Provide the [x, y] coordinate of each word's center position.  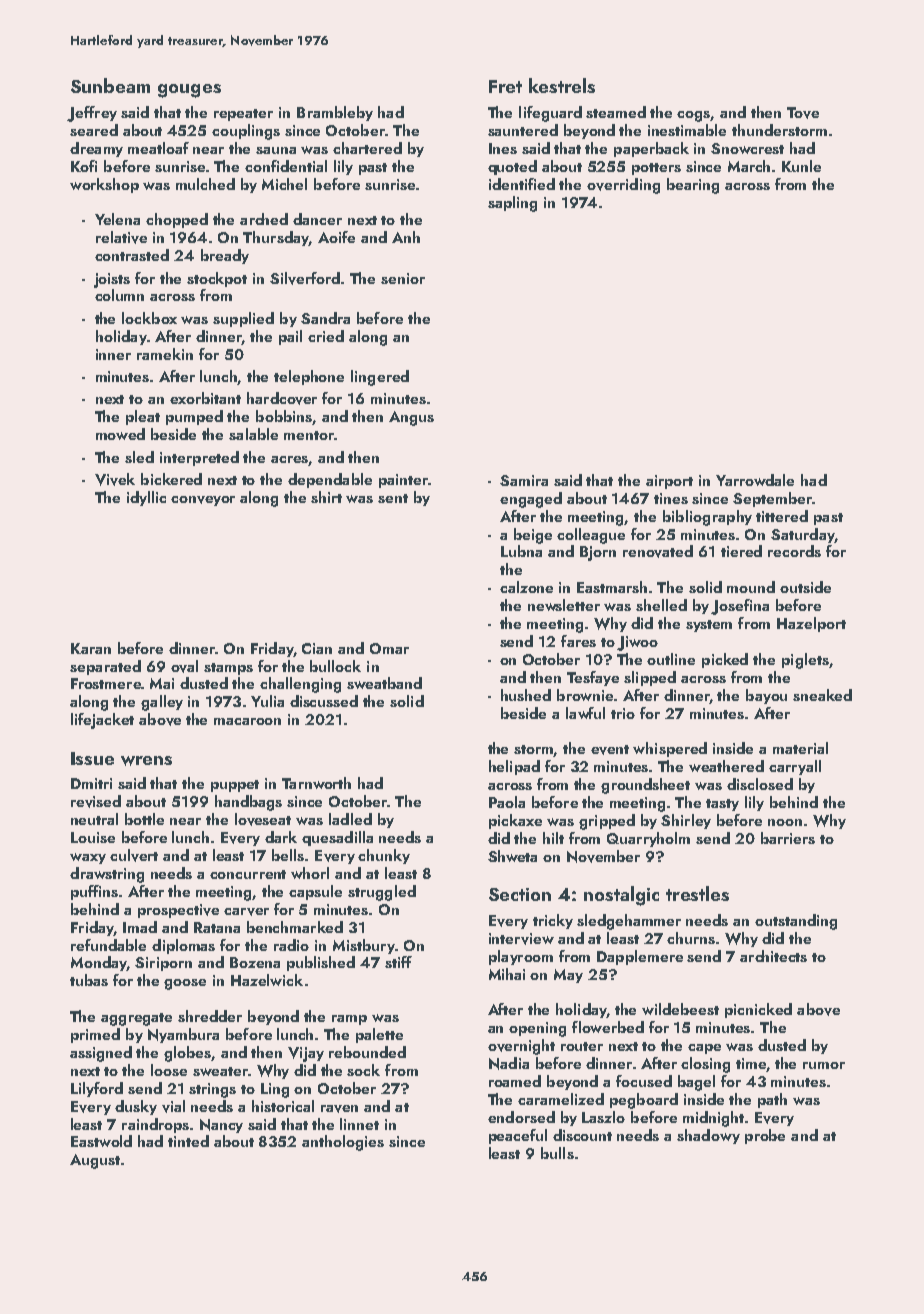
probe [765, 1136]
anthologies [343, 1143]
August [95, 1161]
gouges [189, 91]
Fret [505, 86]
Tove [803, 113]
